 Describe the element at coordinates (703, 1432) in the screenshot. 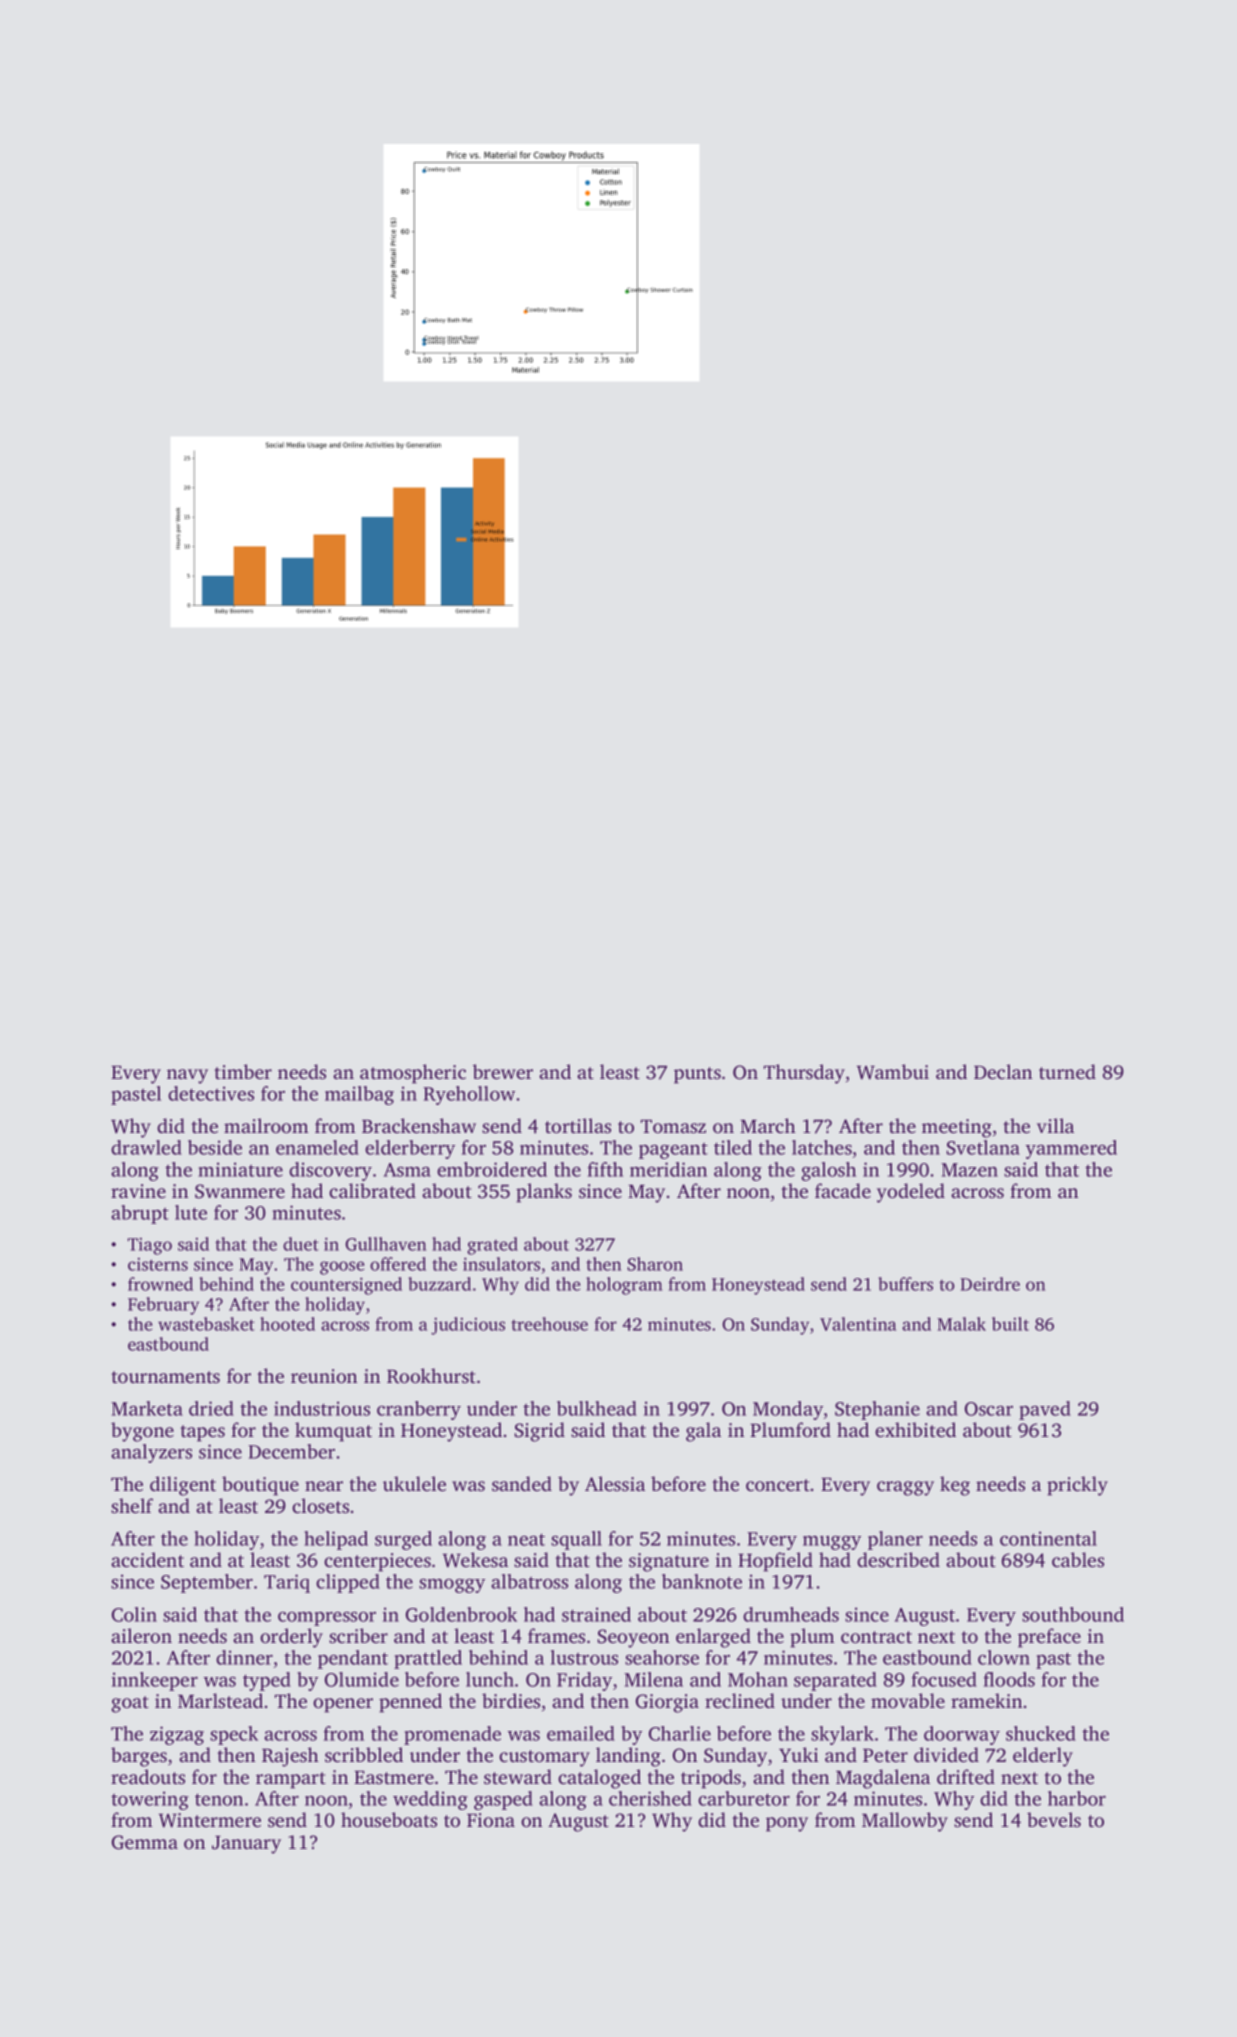

I see `gala` at that location.
